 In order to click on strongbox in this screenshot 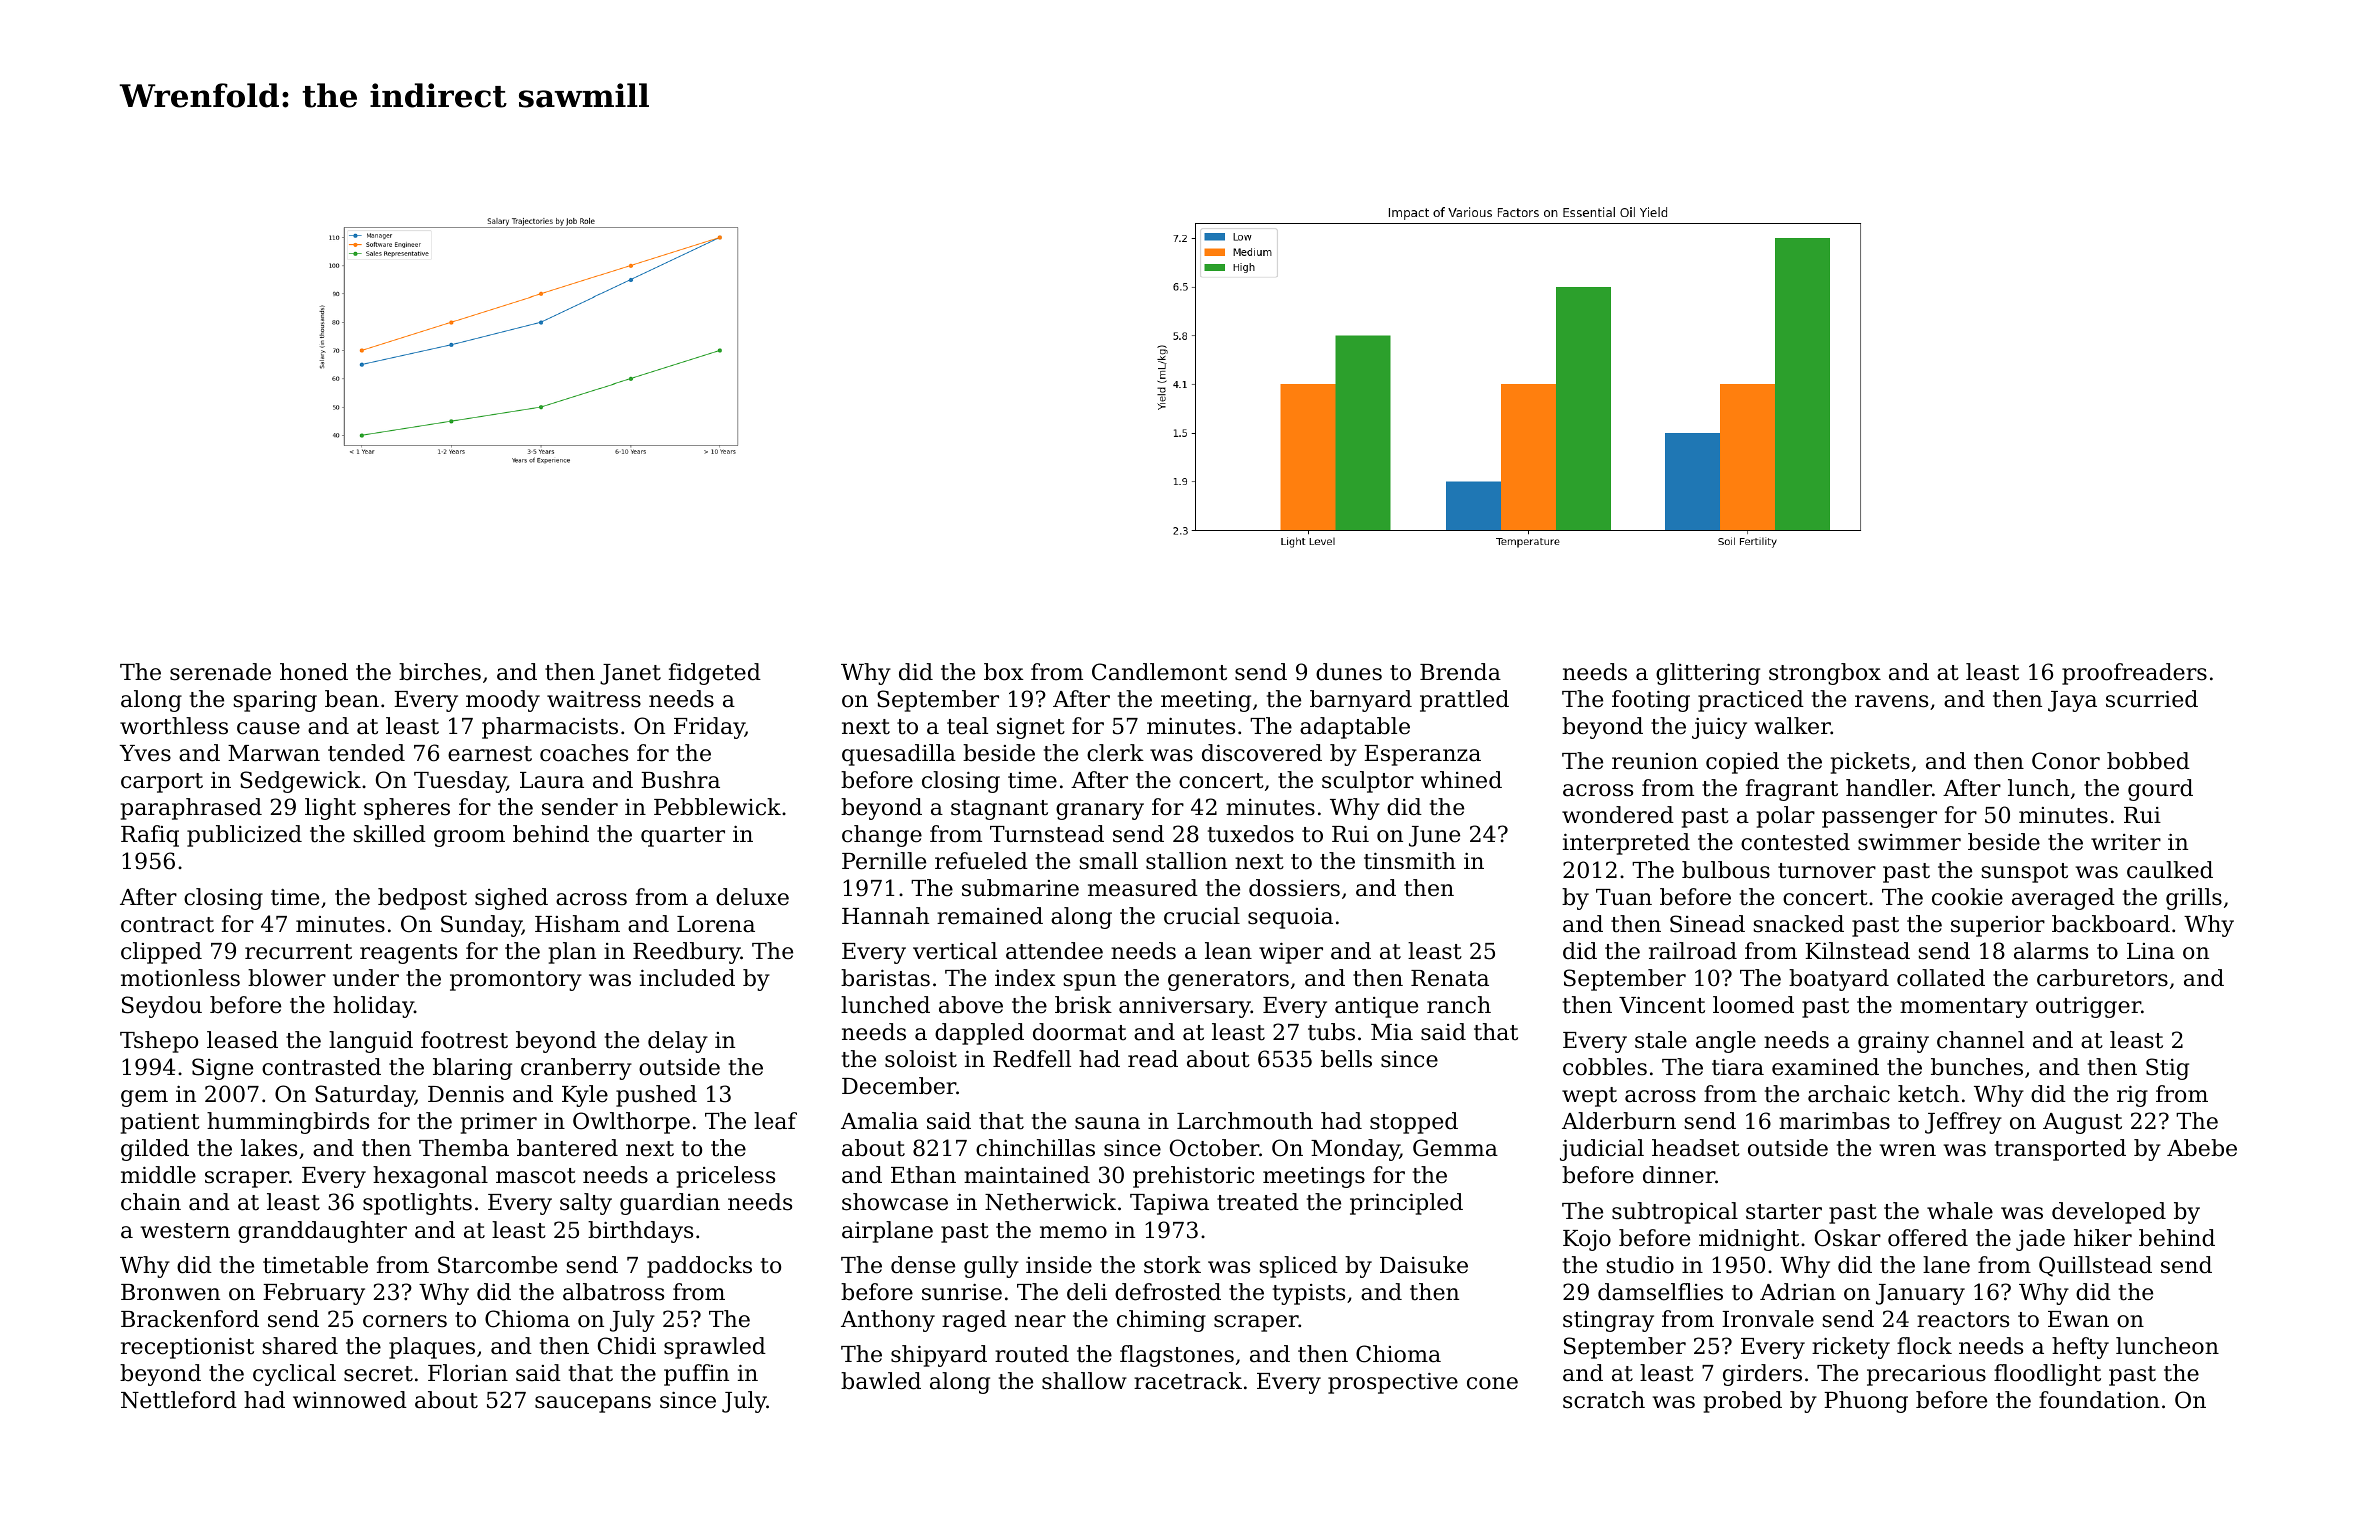, I will do `click(1825, 674)`.
